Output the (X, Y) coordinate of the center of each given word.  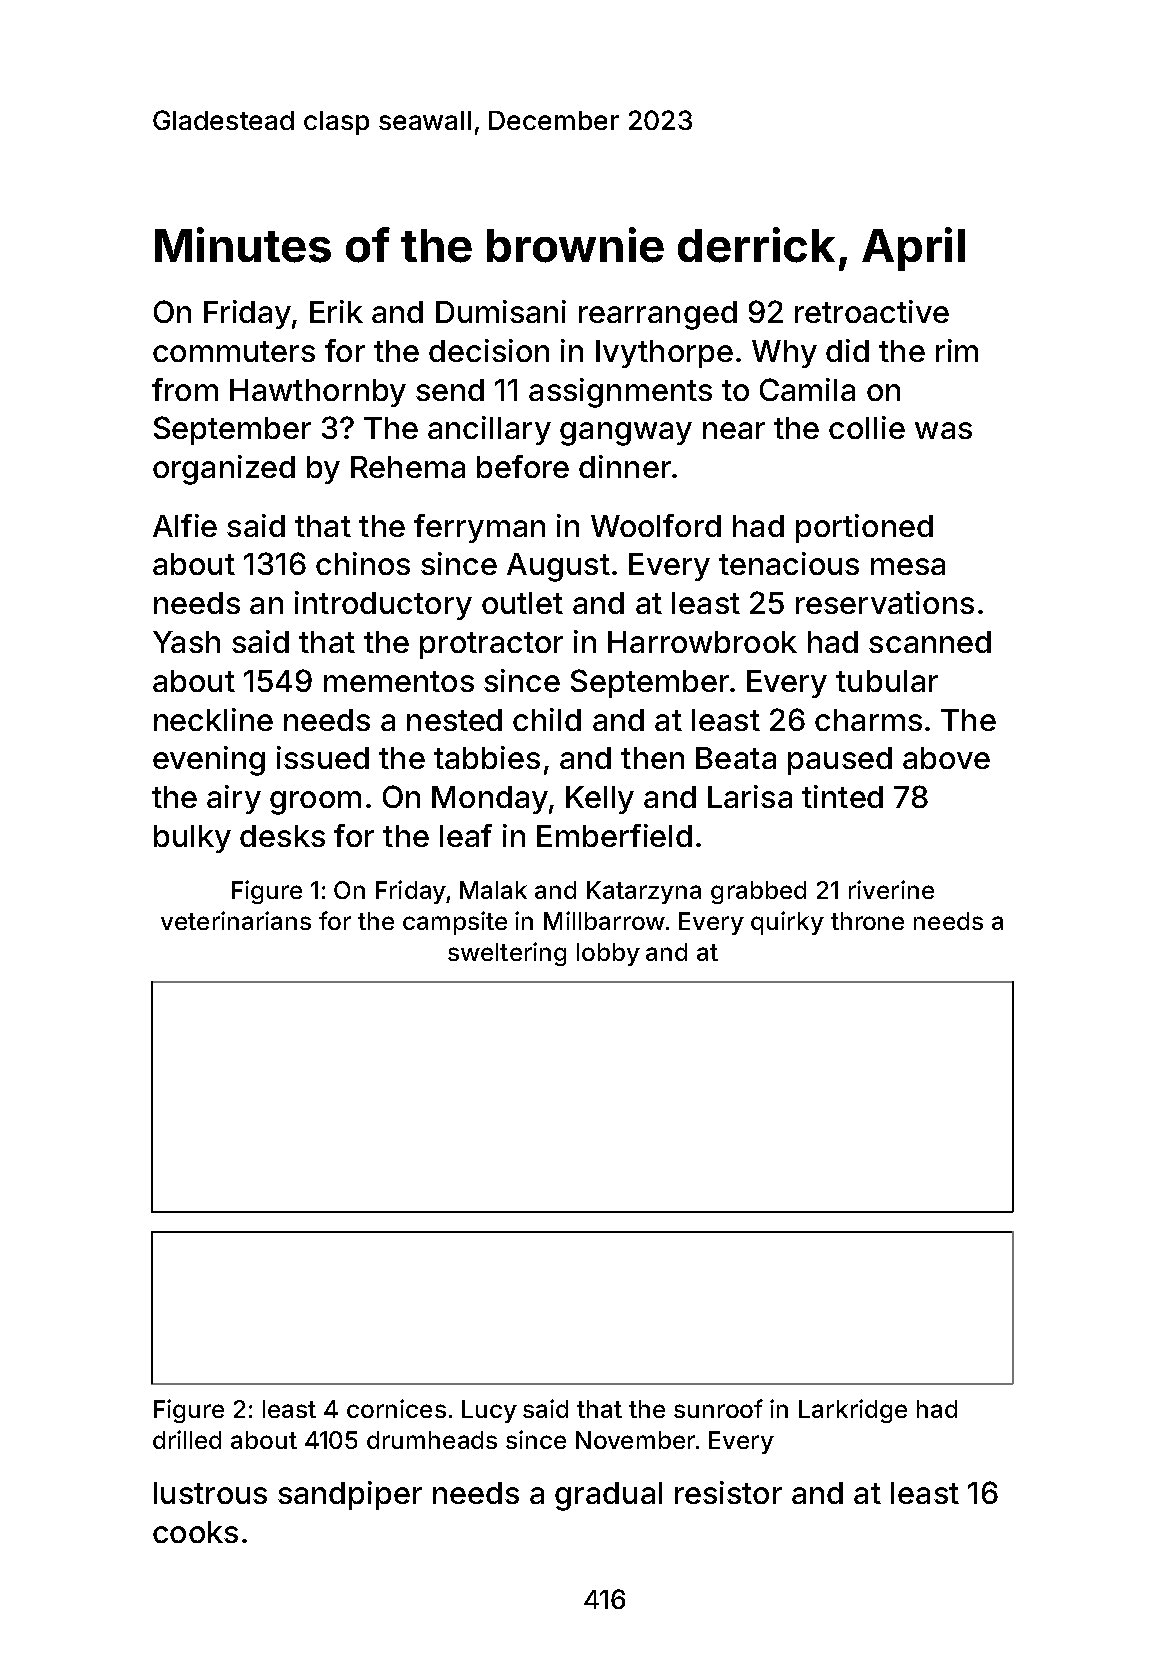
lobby (608, 954)
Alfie (185, 525)
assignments (620, 393)
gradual (608, 1496)
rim (957, 350)
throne (867, 921)
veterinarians (236, 920)
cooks (195, 1532)
